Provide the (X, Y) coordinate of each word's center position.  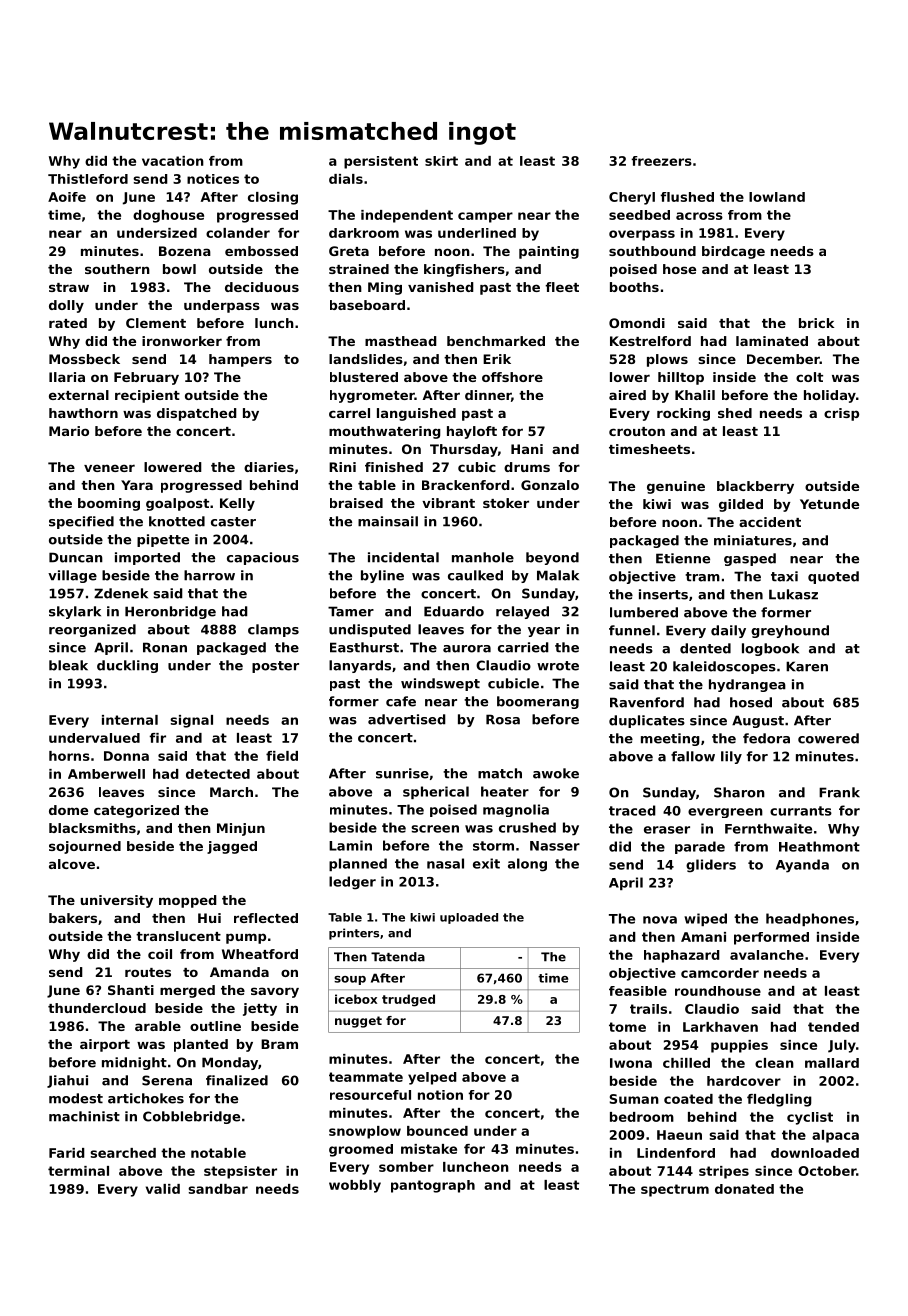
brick (816, 323)
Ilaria (67, 377)
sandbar (218, 1189)
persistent (381, 162)
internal (130, 720)
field (282, 756)
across (699, 216)
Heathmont (819, 846)
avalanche (767, 955)
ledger (352, 883)
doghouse (168, 216)
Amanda (239, 972)
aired (627, 395)
